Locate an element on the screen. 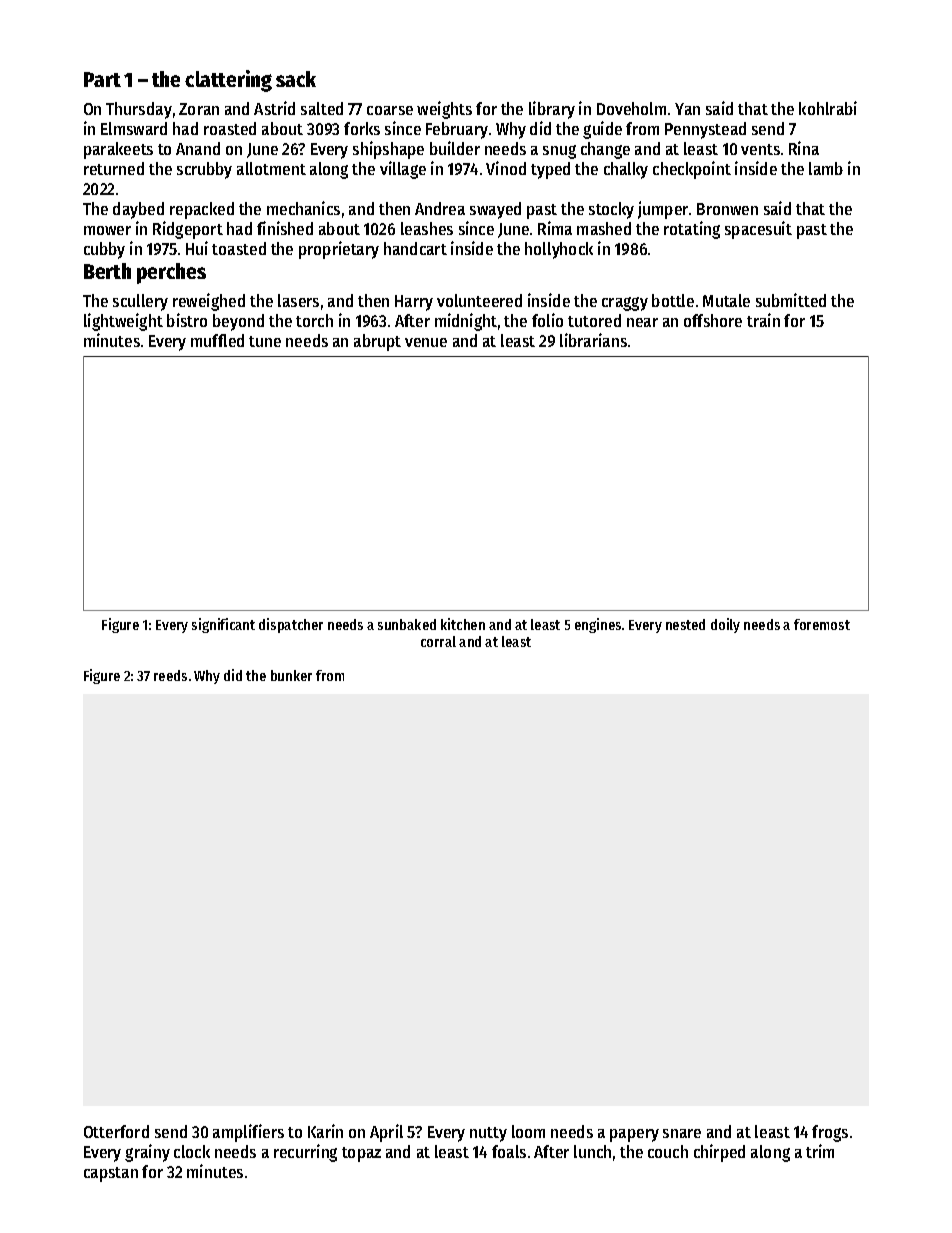 The width and height of the screenshot is (952, 1233). trim is located at coordinates (820, 1151).
